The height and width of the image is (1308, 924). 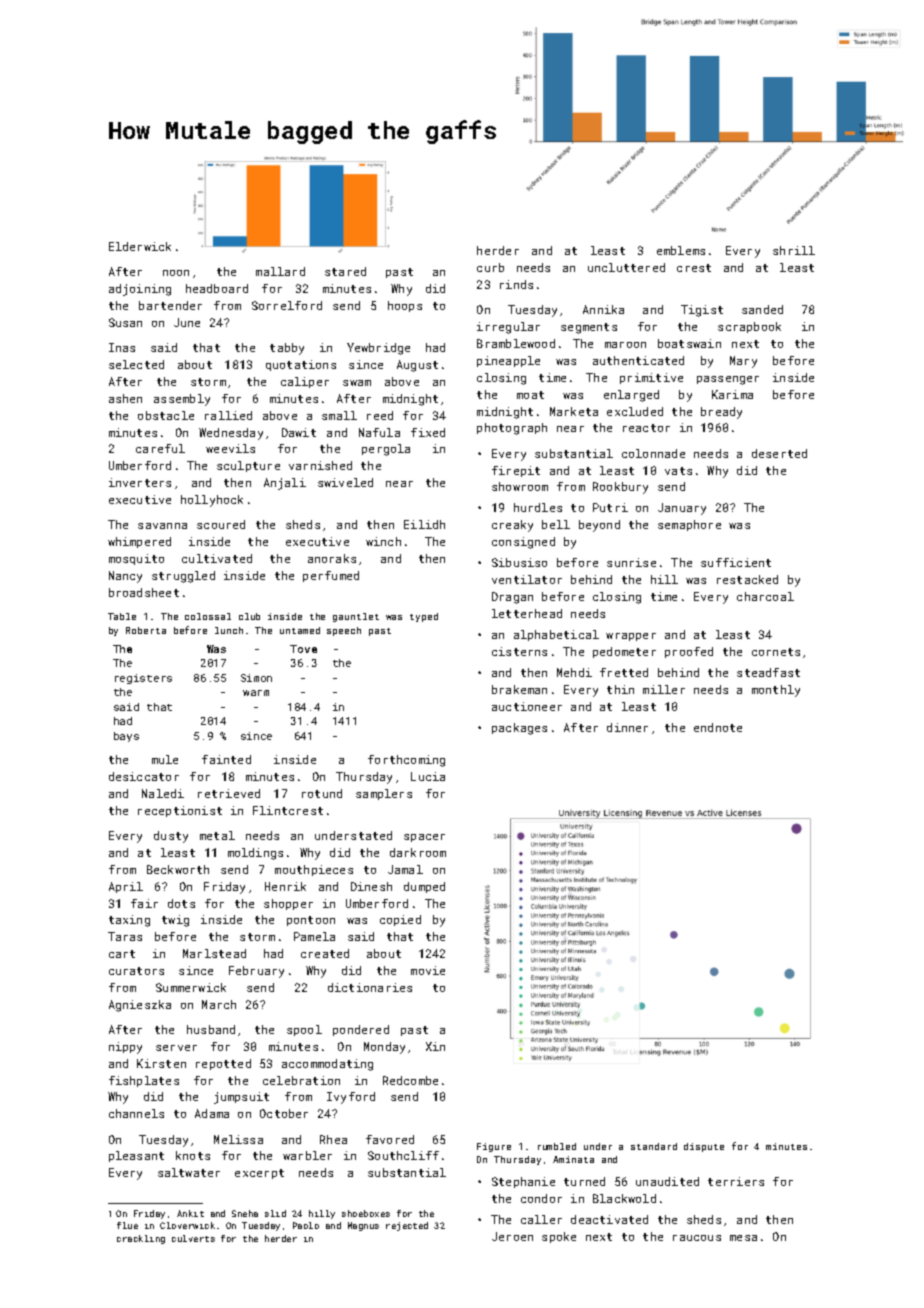 I want to click on Elderwick, so click(x=140, y=246).
